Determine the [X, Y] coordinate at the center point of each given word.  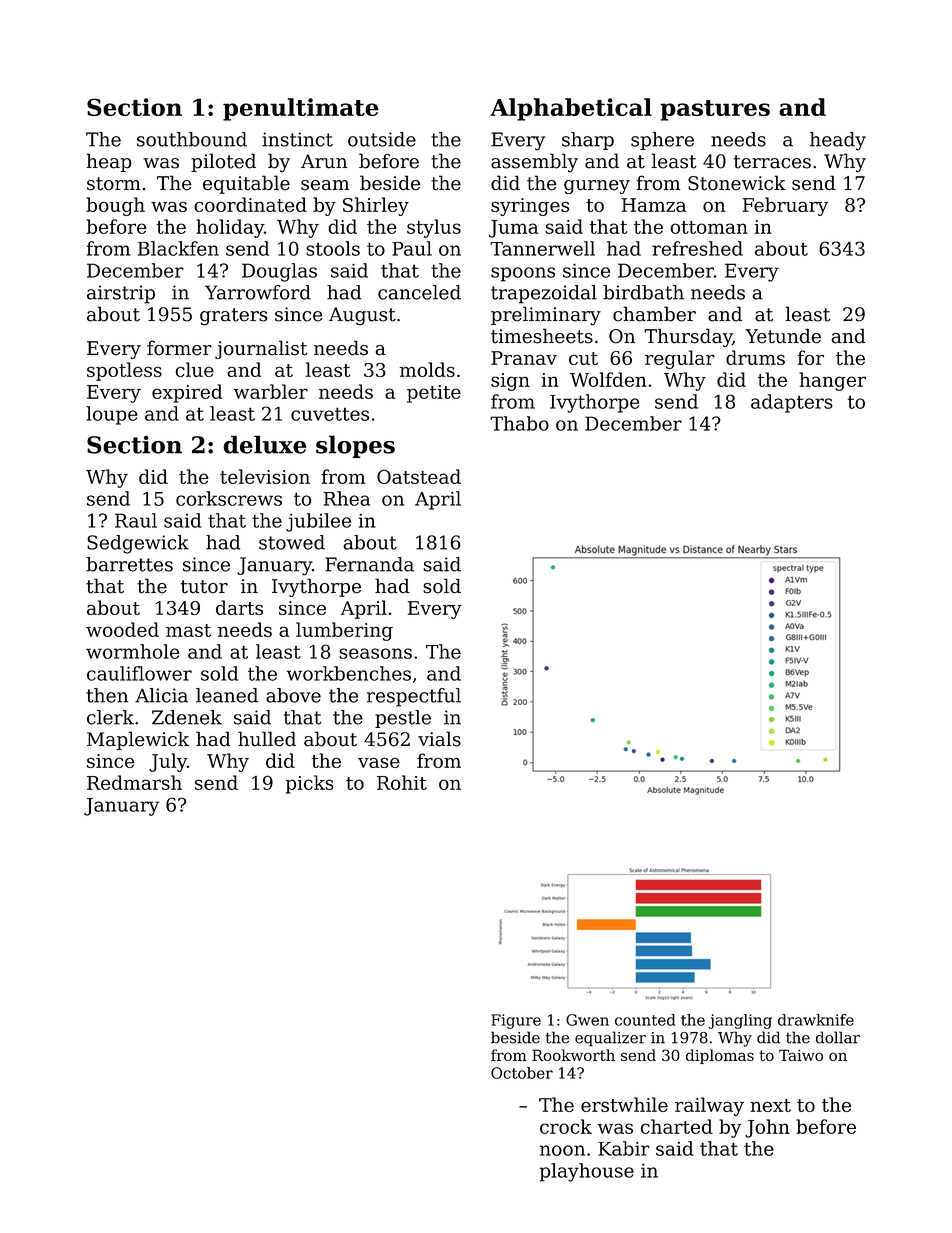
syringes [530, 207]
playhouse [587, 1172]
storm [114, 184]
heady [838, 141]
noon [562, 1150]
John [767, 1128]
